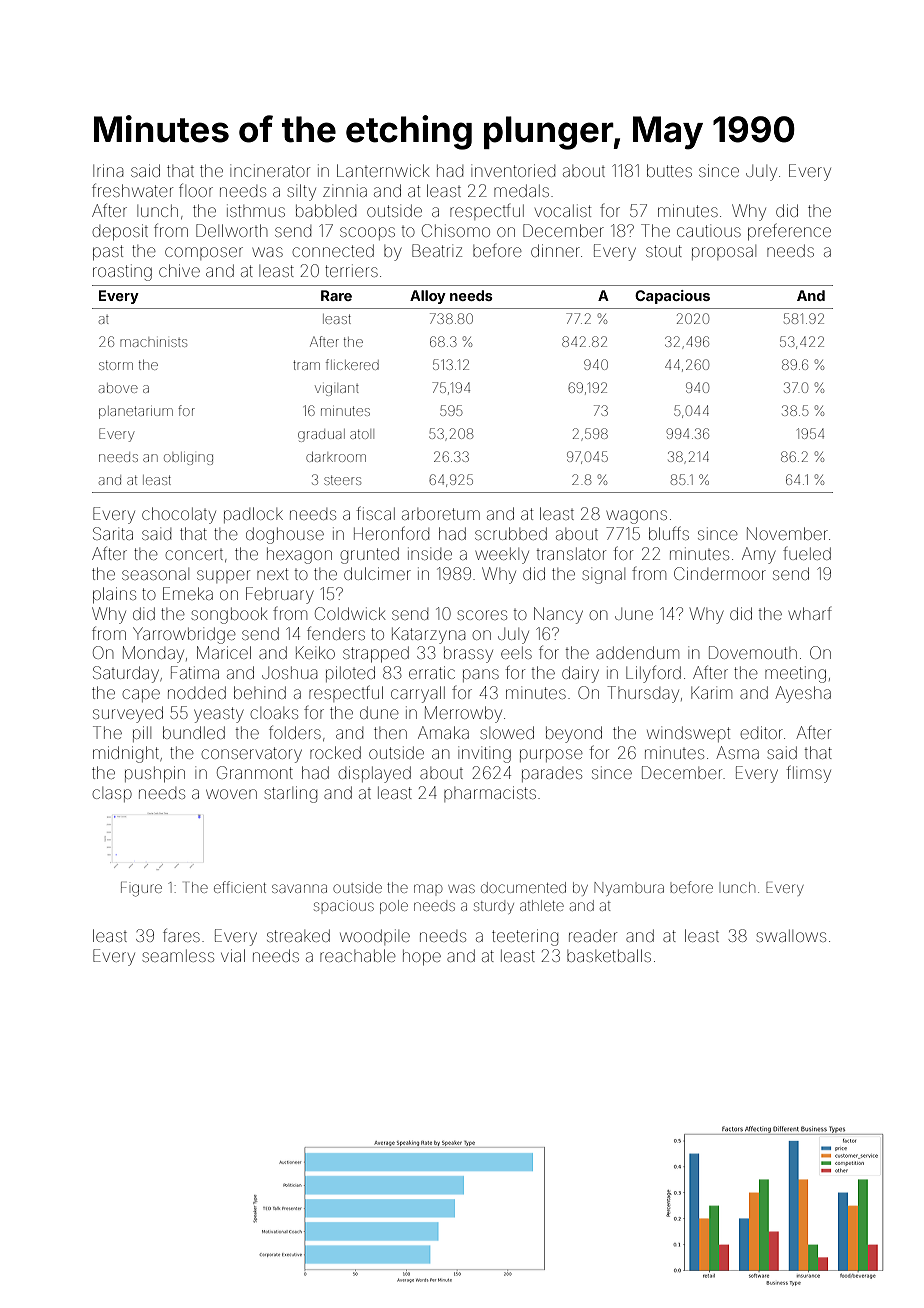 Image resolution: width=924 pixels, height=1308 pixels. I want to click on efficient, so click(240, 887).
